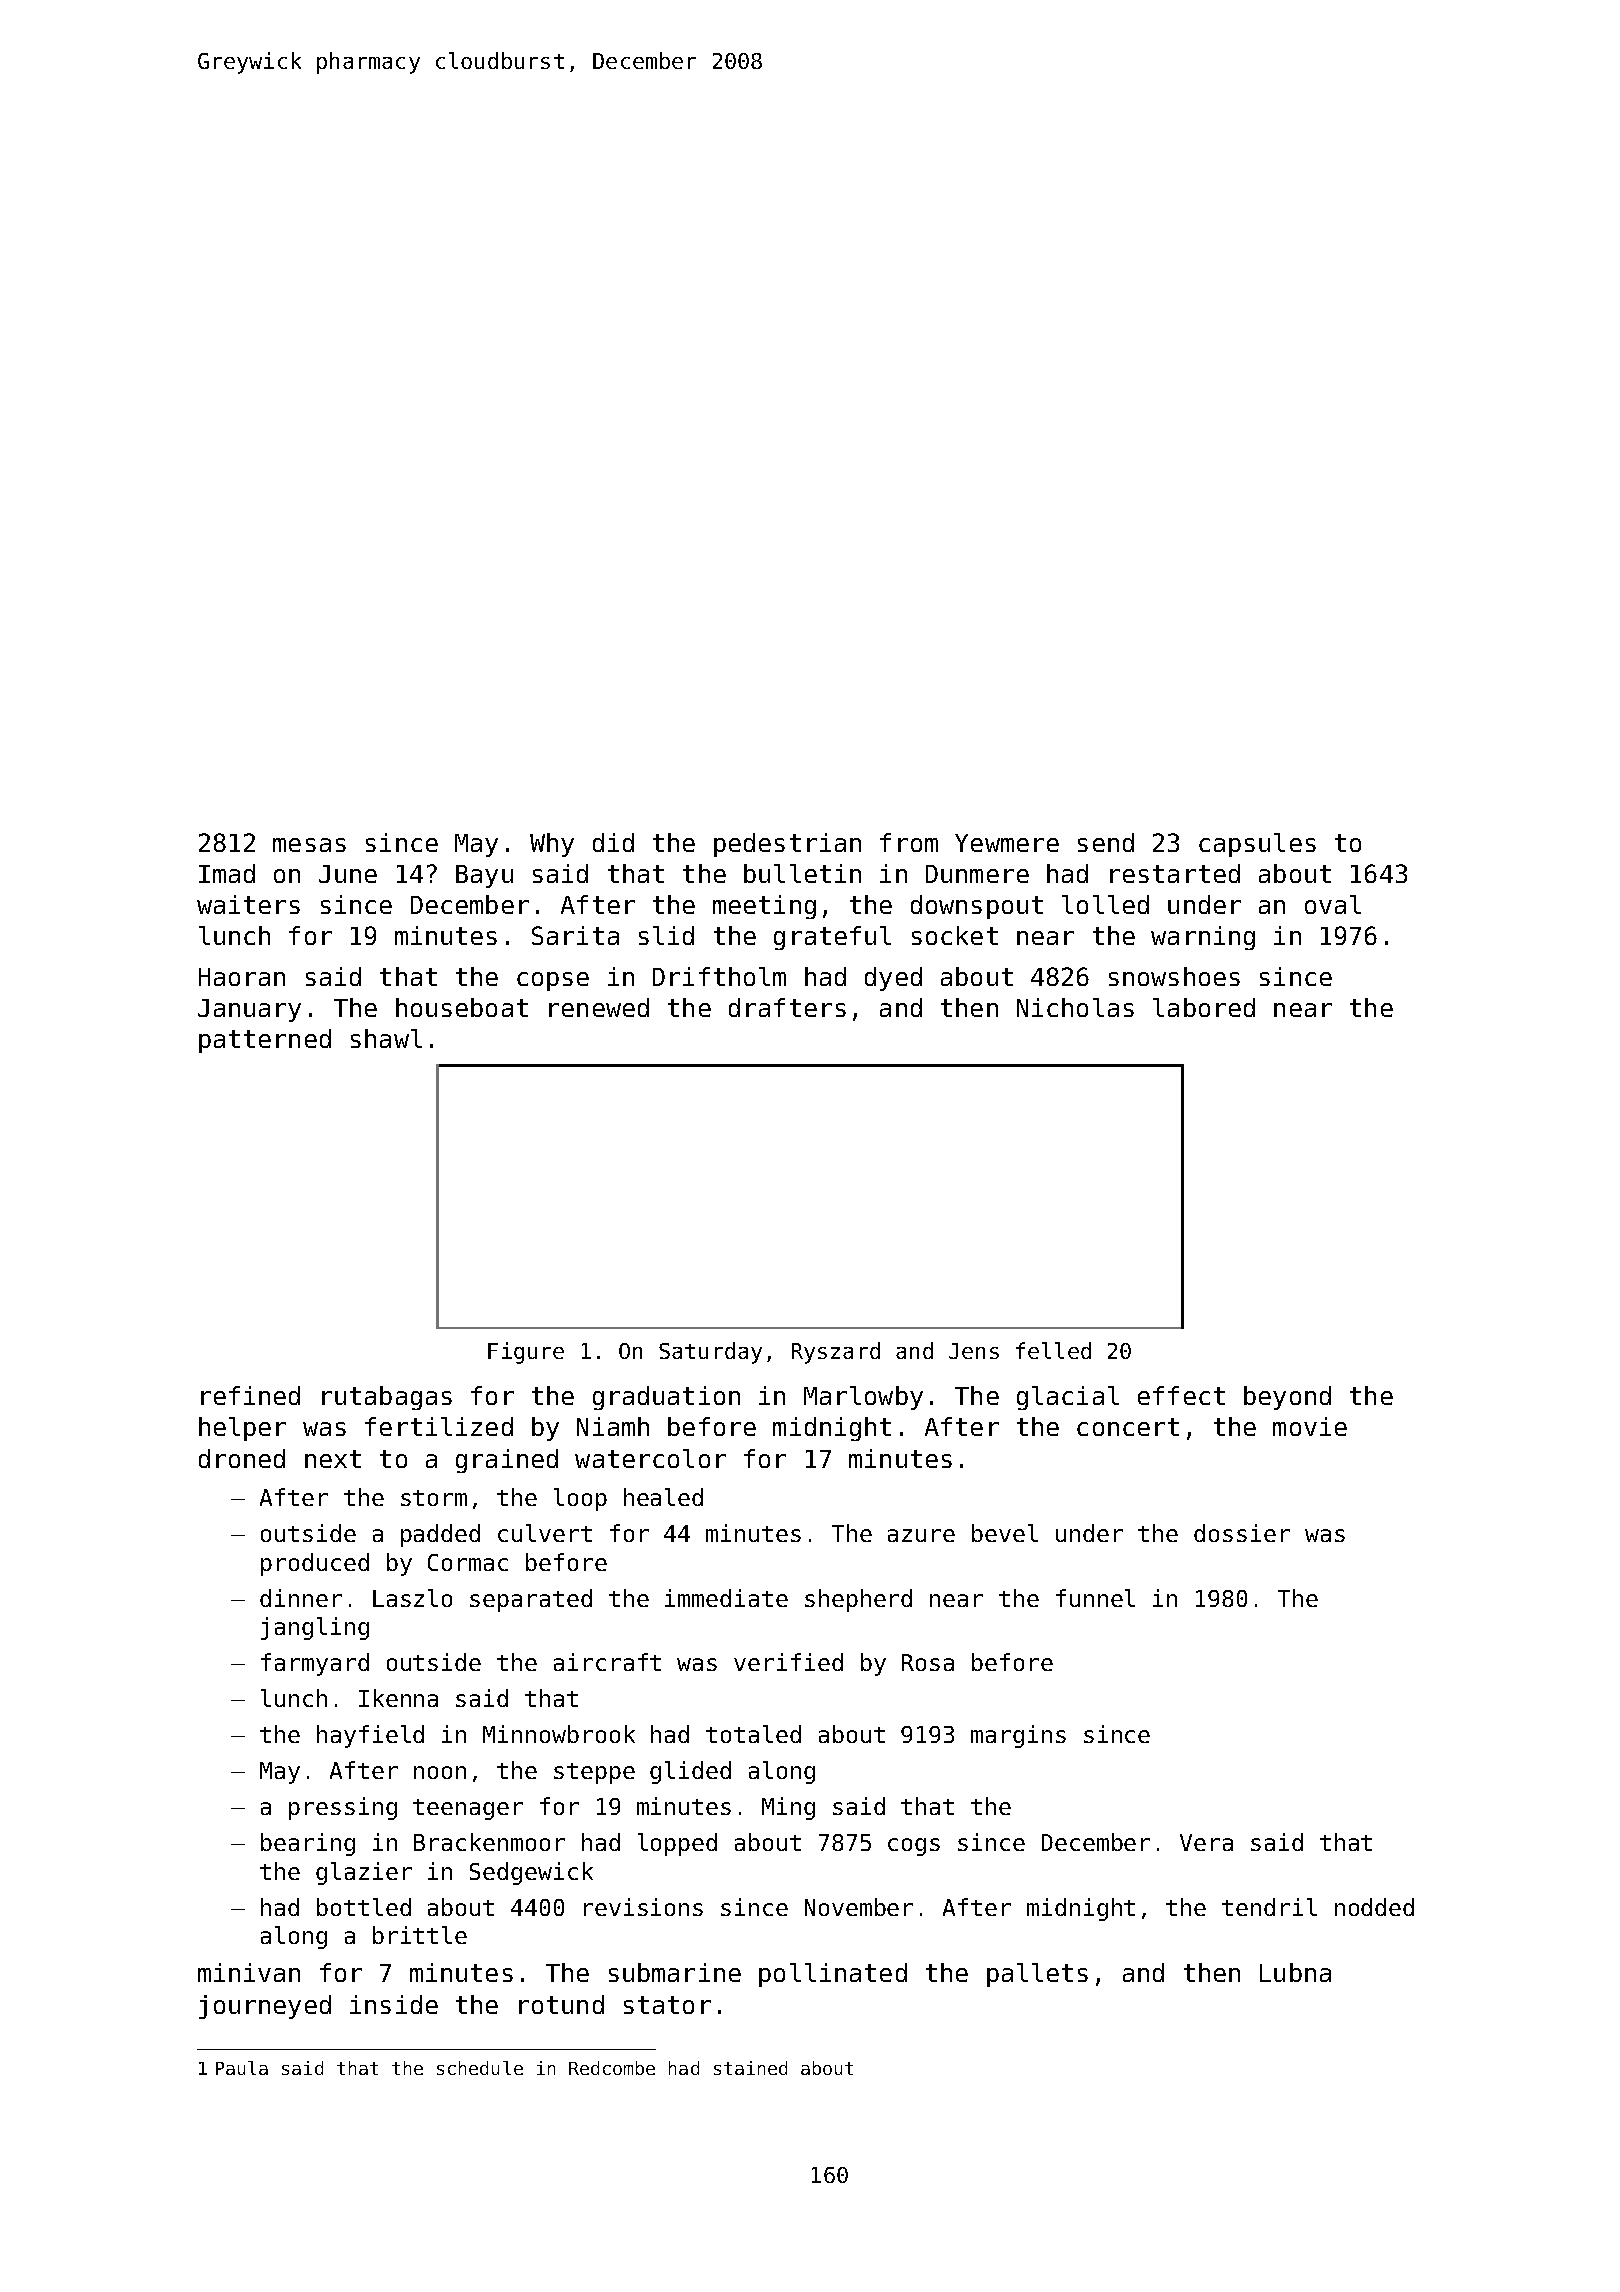 The width and height of the page is (1620, 2292). Describe the element at coordinates (386, 1038) in the page. I see `shawl` at that location.
